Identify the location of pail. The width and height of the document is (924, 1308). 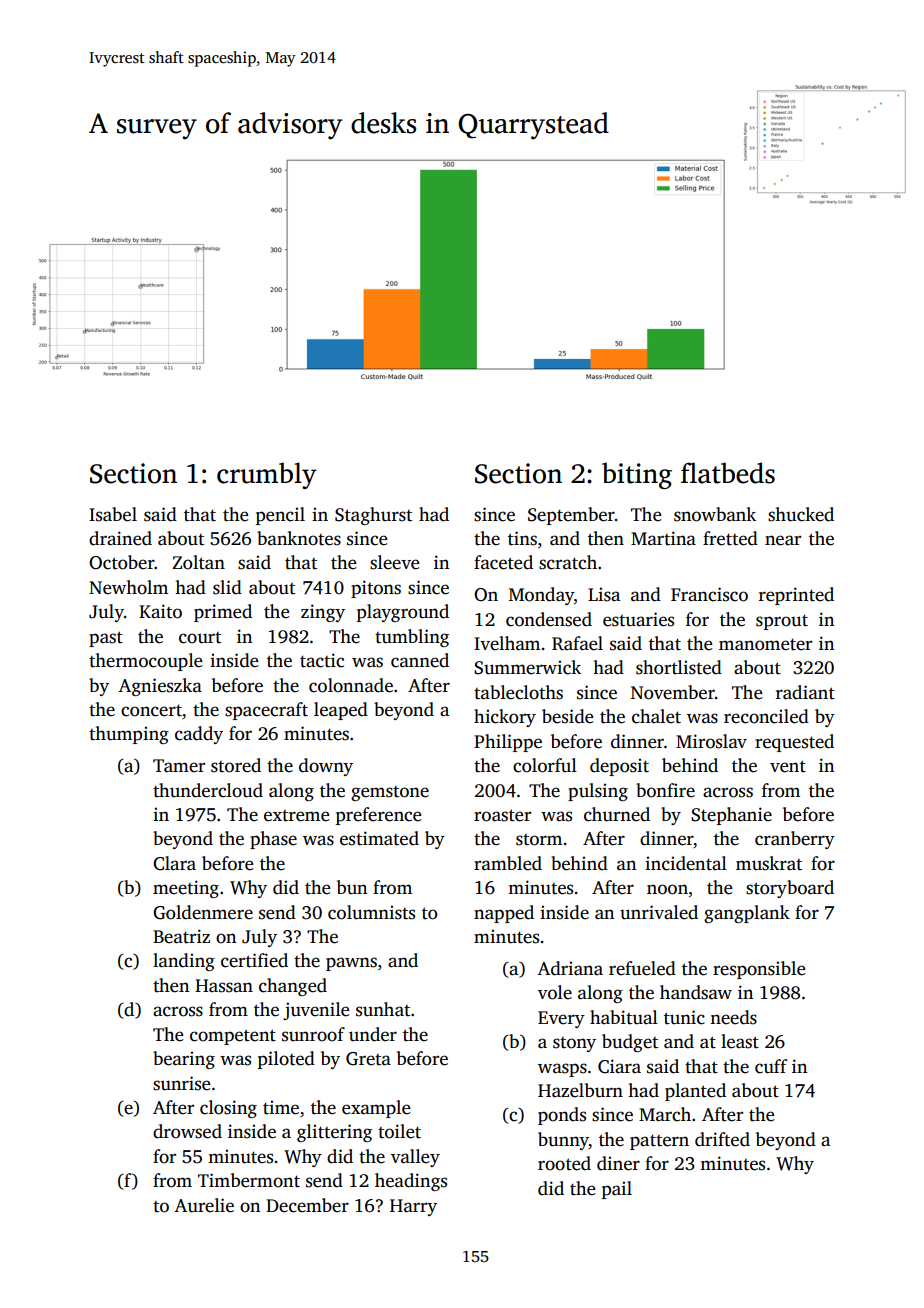
(617, 1190).
